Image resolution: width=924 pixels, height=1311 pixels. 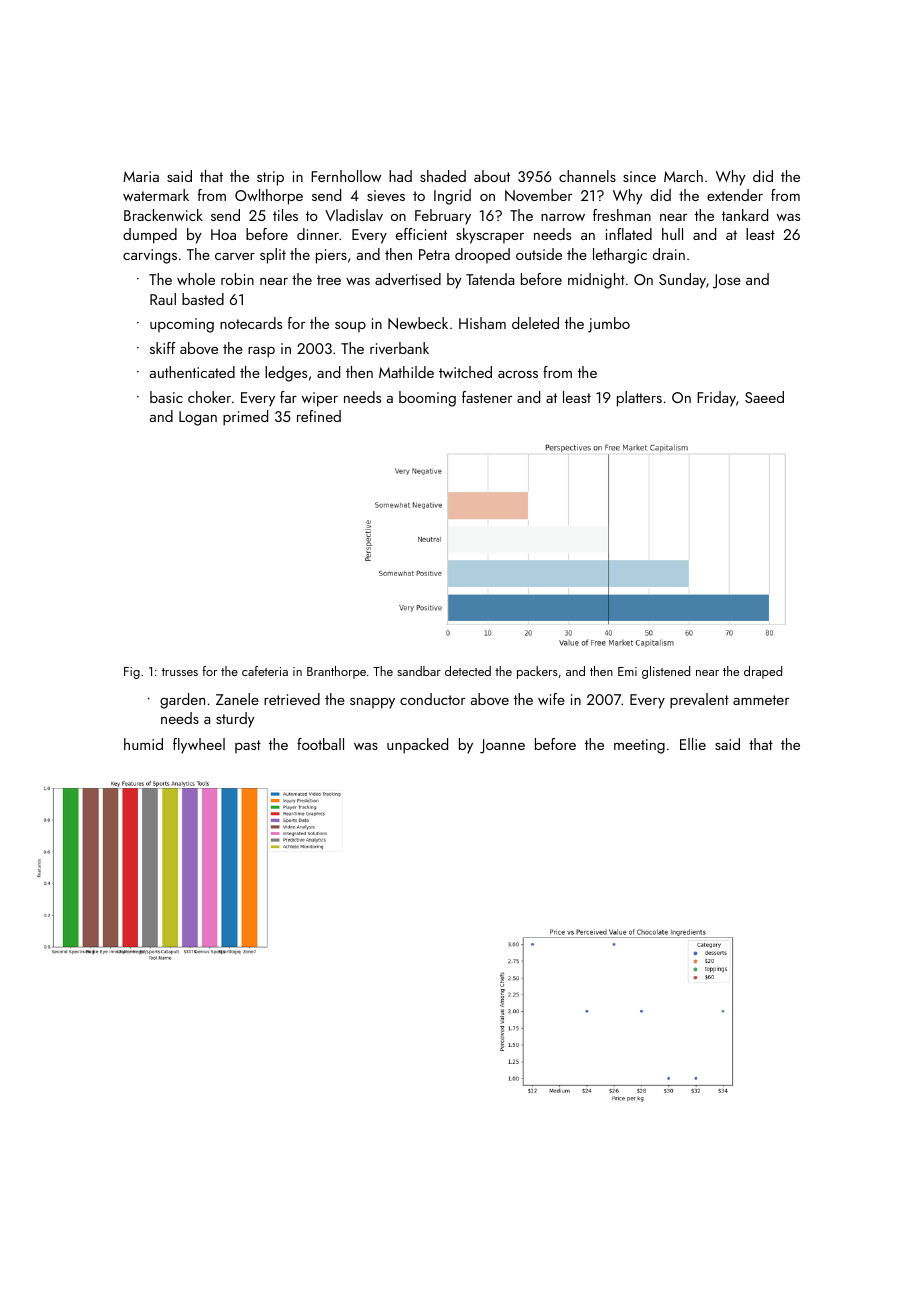 What do you see at coordinates (727, 281) in the document?
I see `Jose` at bounding box center [727, 281].
